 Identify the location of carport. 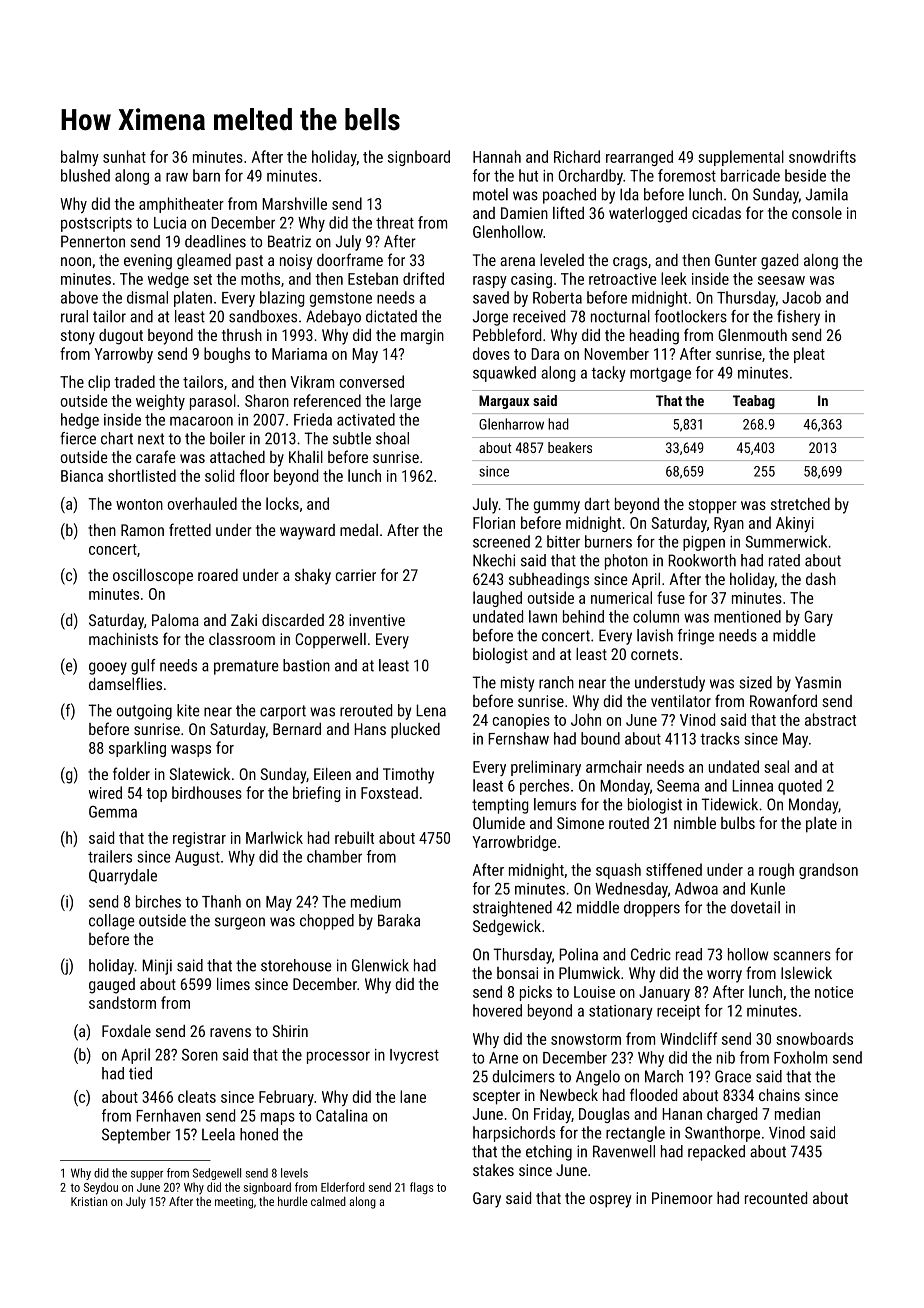
(283, 712).
